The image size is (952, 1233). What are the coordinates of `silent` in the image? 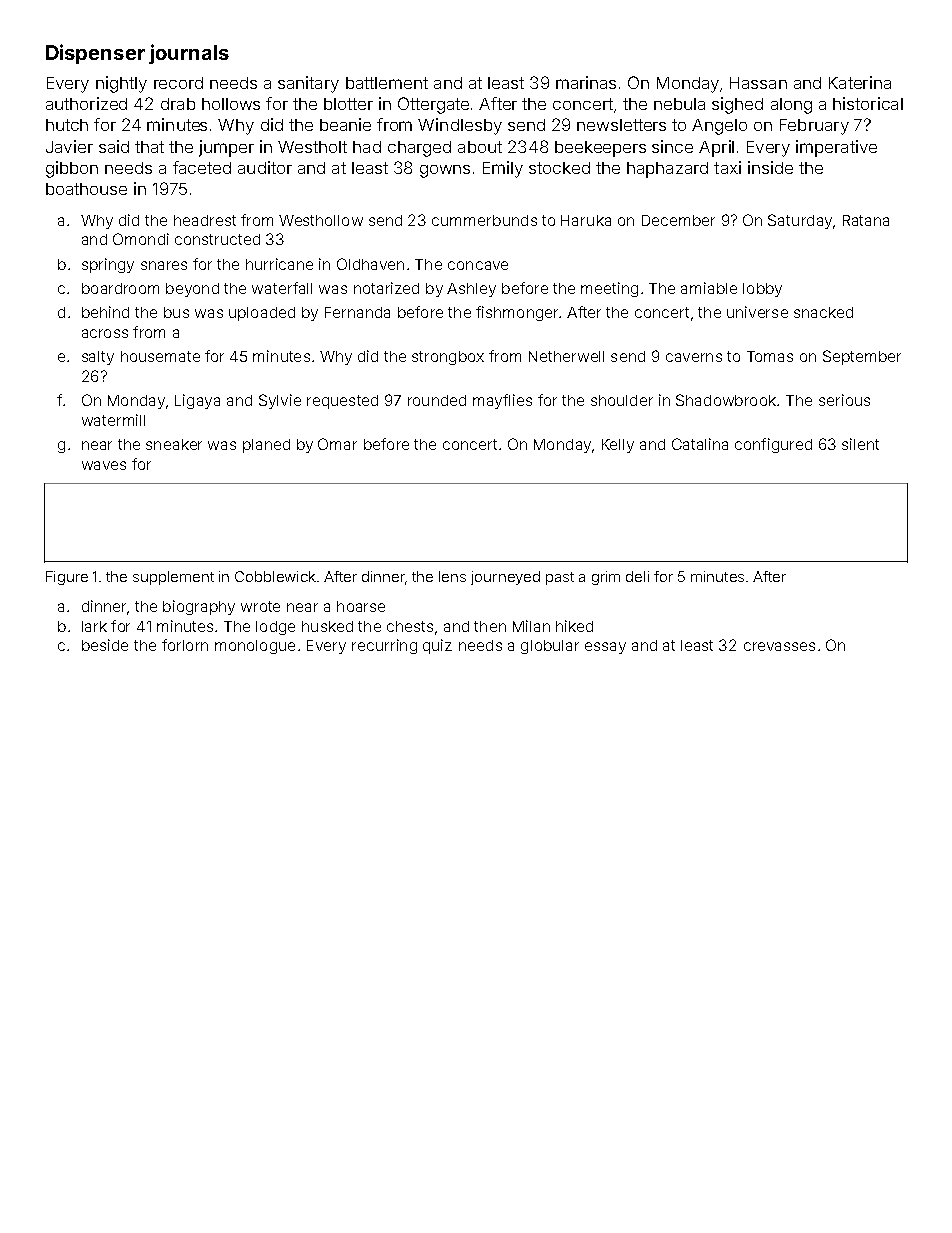 It's located at (860, 444).
